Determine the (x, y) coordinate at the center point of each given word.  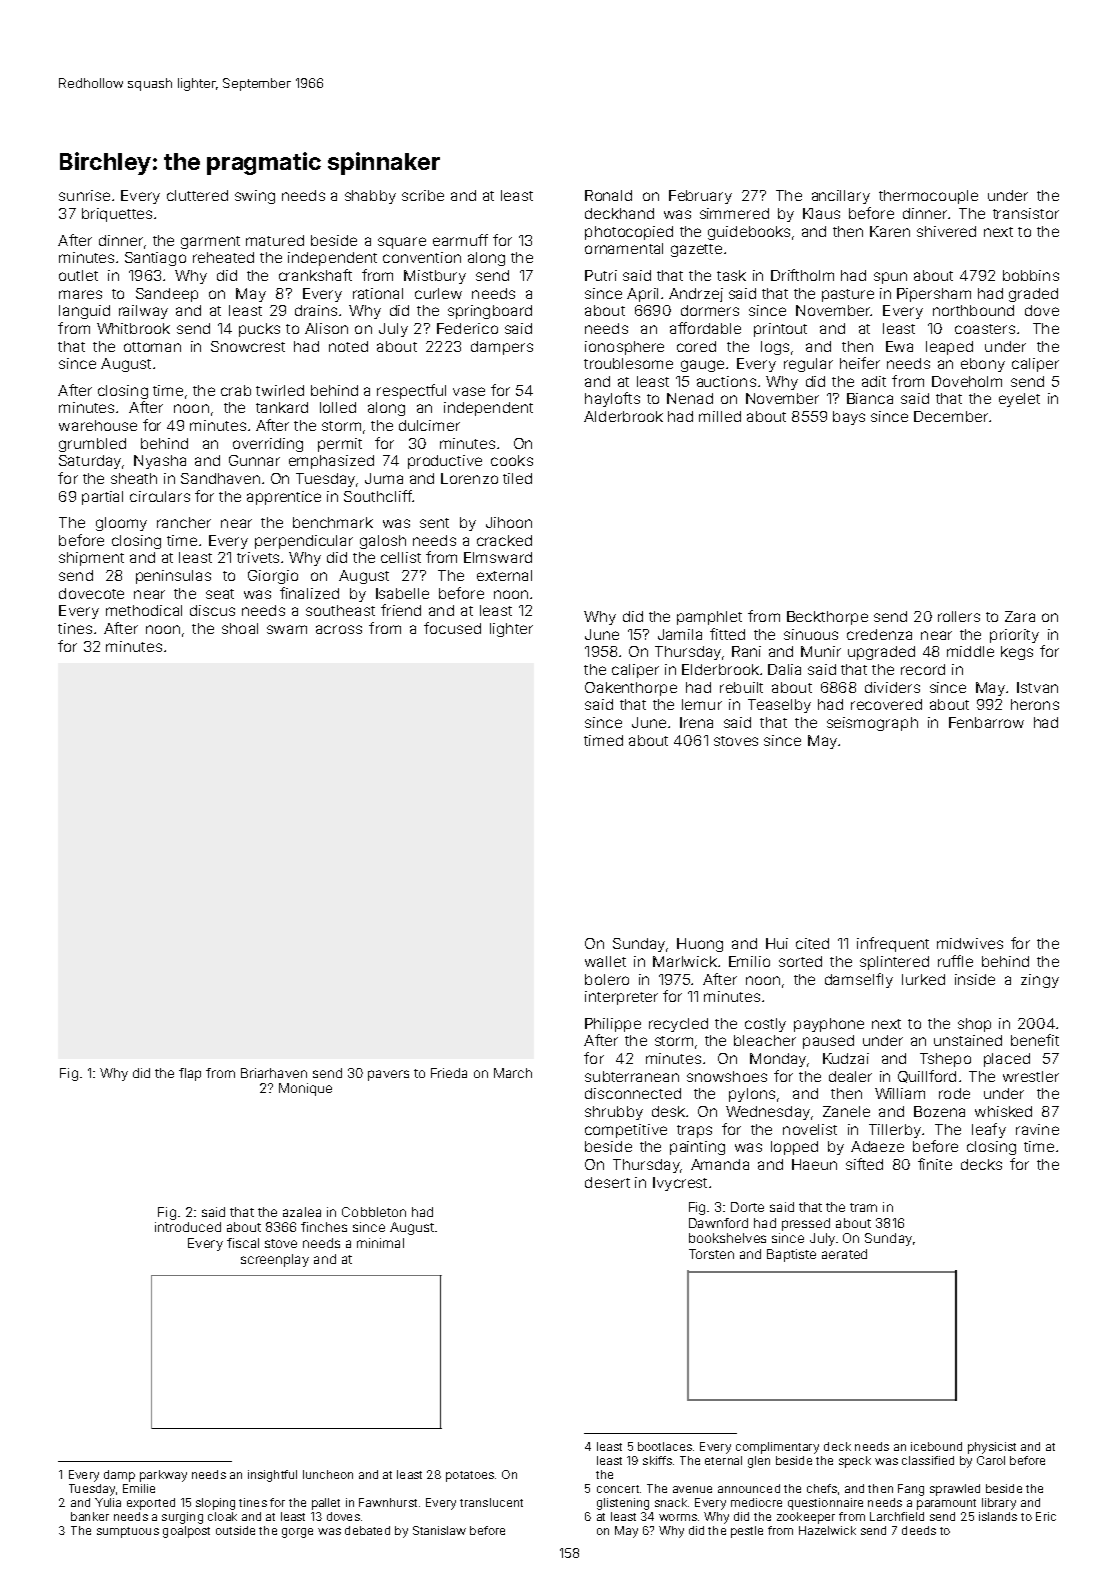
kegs (1017, 653)
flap (190, 1074)
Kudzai (846, 1058)
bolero (607, 979)
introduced (188, 1227)
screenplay (275, 1260)
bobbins (1031, 275)
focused (452, 628)
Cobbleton (374, 1212)
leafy (989, 1130)
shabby (370, 197)
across (339, 629)
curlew (438, 293)
